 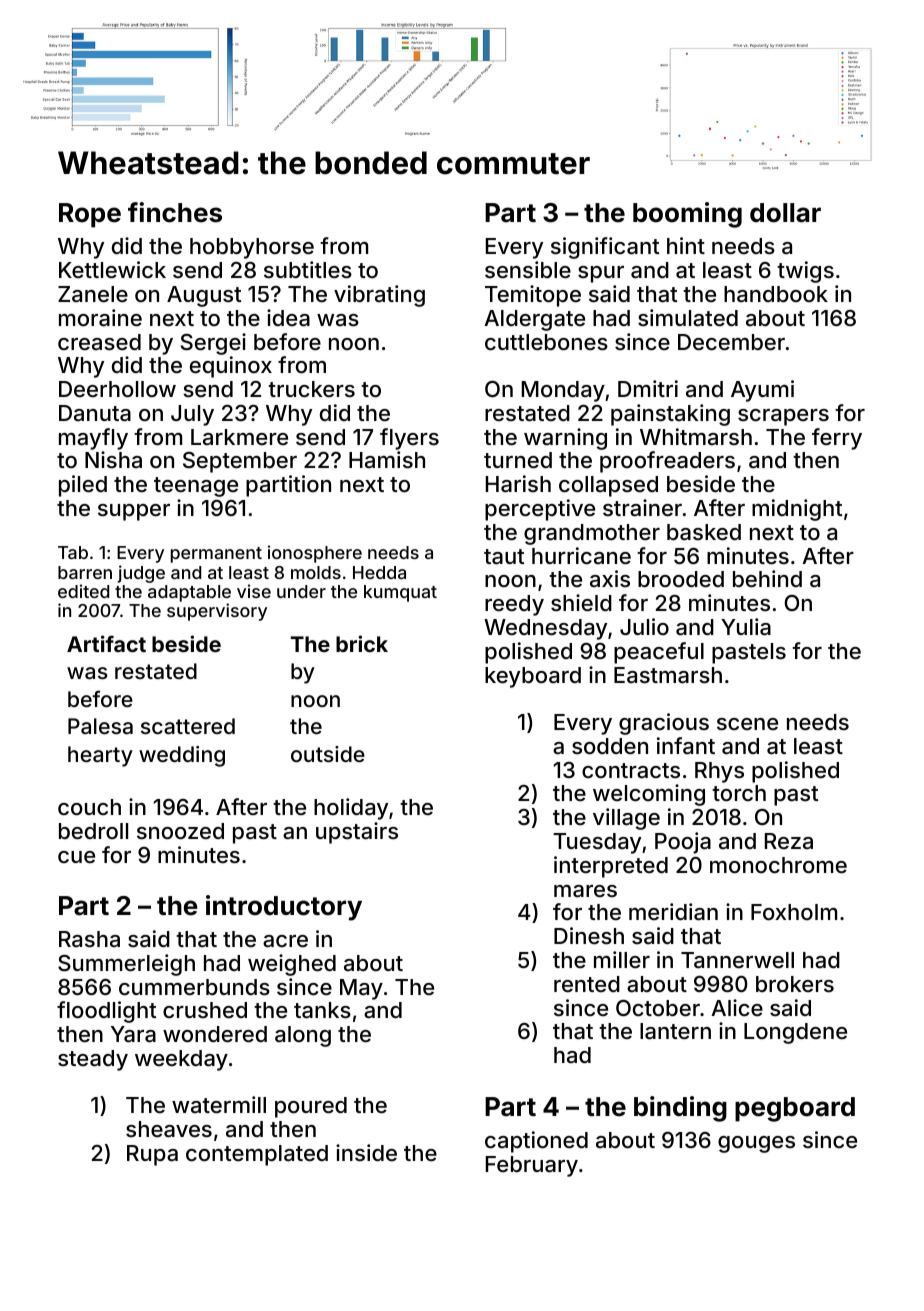 I want to click on basked, so click(x=704, y=532).
